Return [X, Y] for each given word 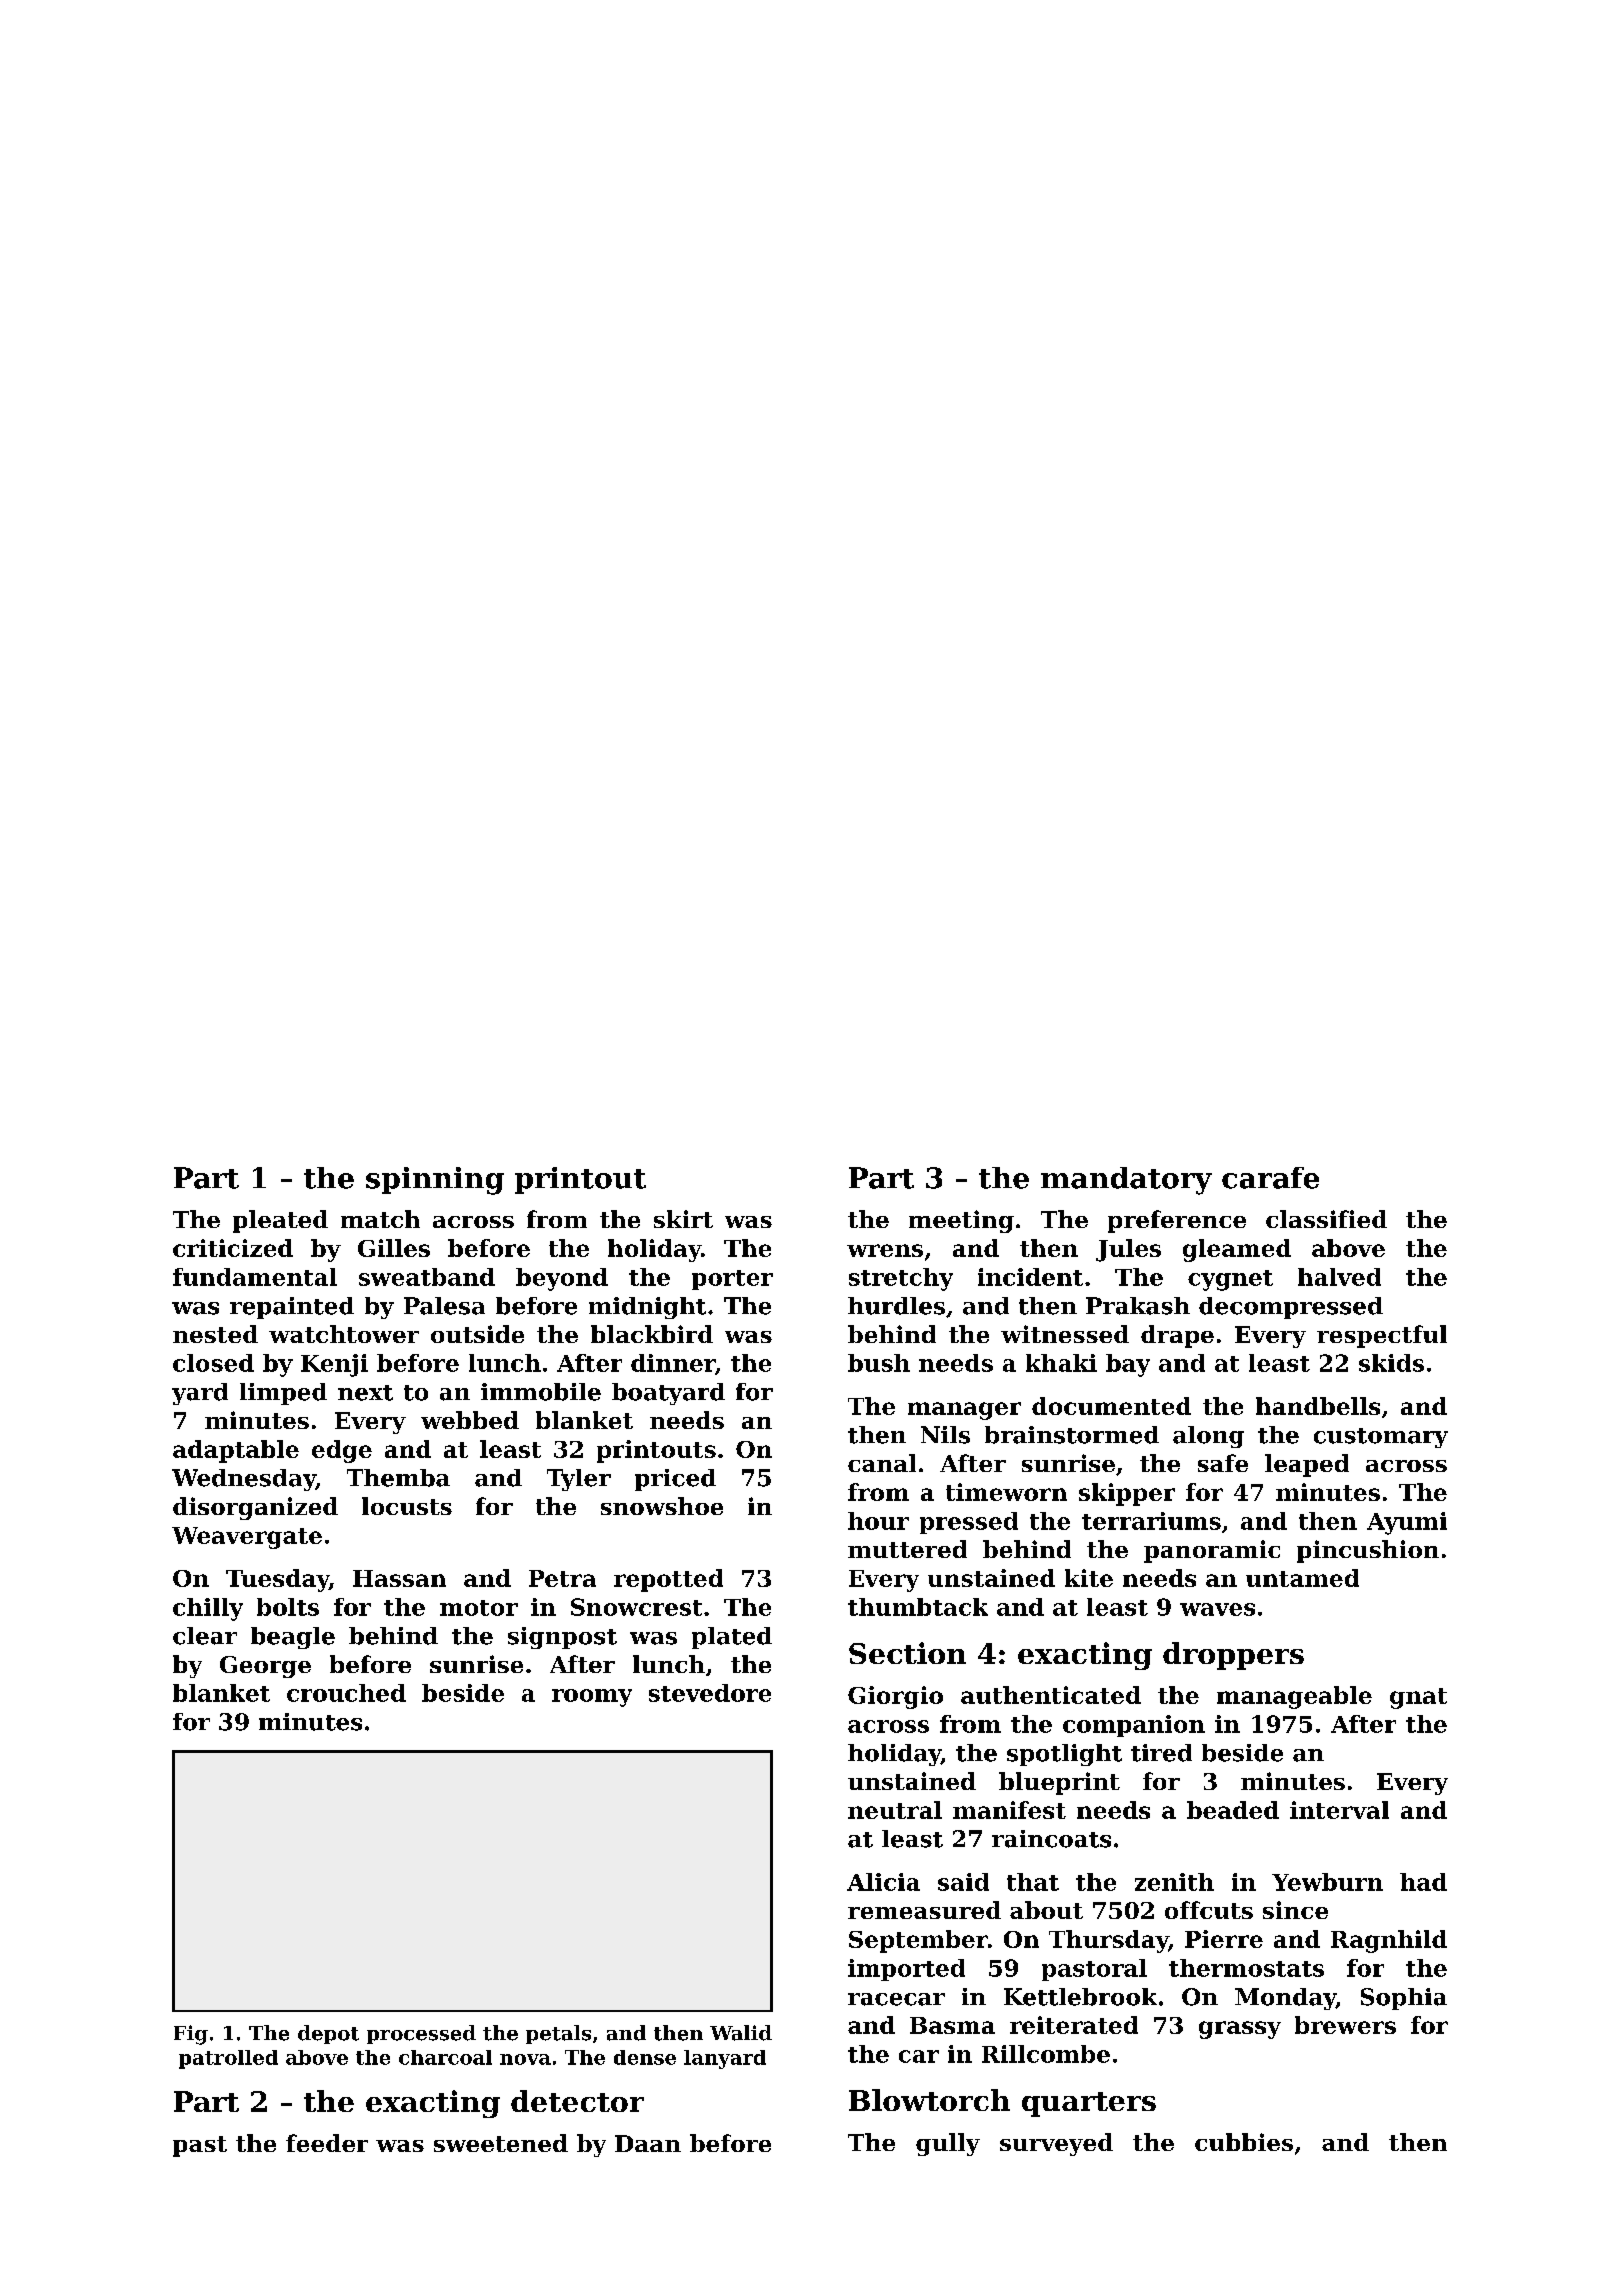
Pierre [1224, 1939]
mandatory [1126, 1181]
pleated [280, 1221]
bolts [288, 1607]
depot [328, 2034]
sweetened [501, 2143]
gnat [1418, 1698]
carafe [1270, 1178]
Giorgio [895, 1697]
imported [906, 1970]
